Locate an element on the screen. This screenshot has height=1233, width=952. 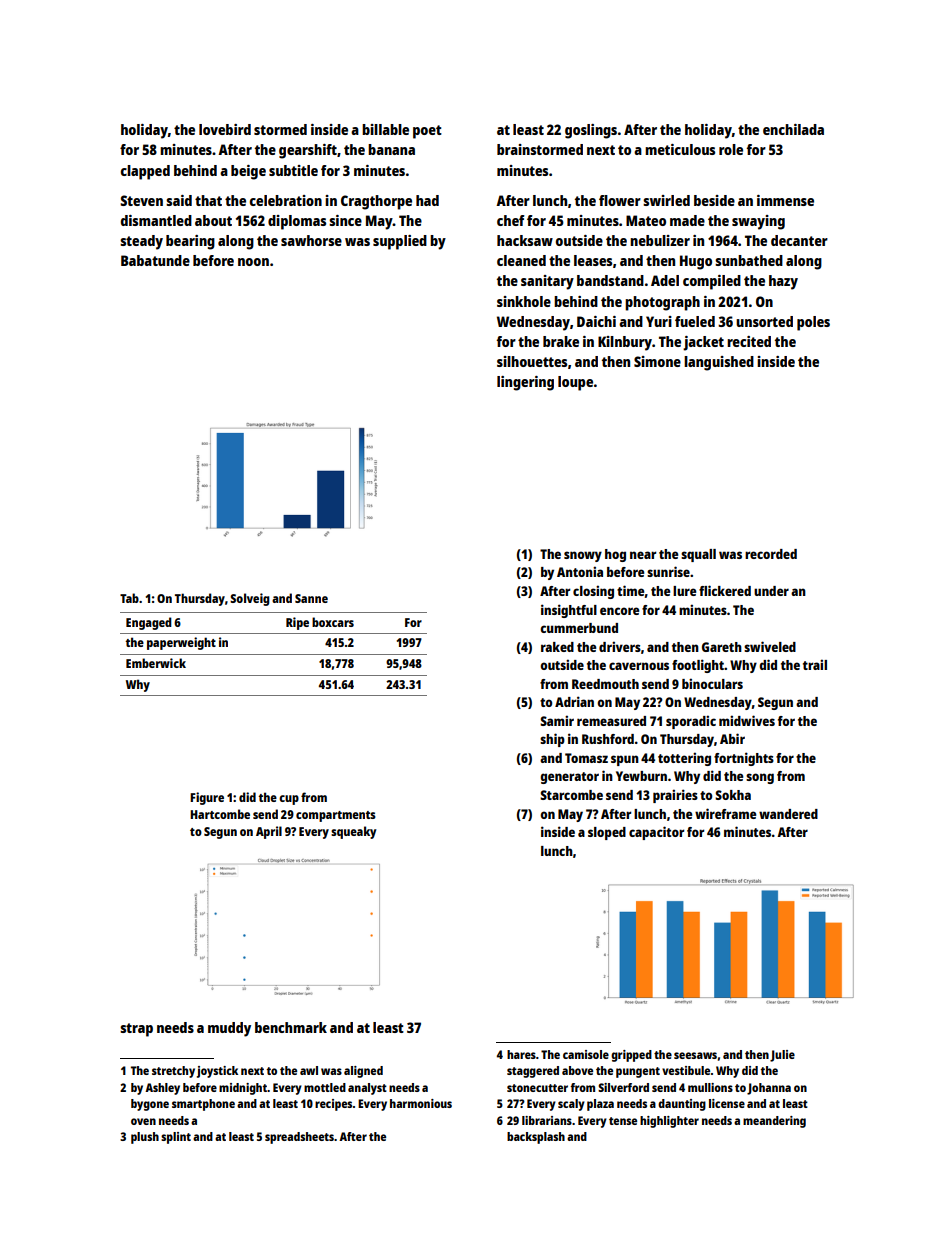
gearshift is located at coordinates (308, 151).
